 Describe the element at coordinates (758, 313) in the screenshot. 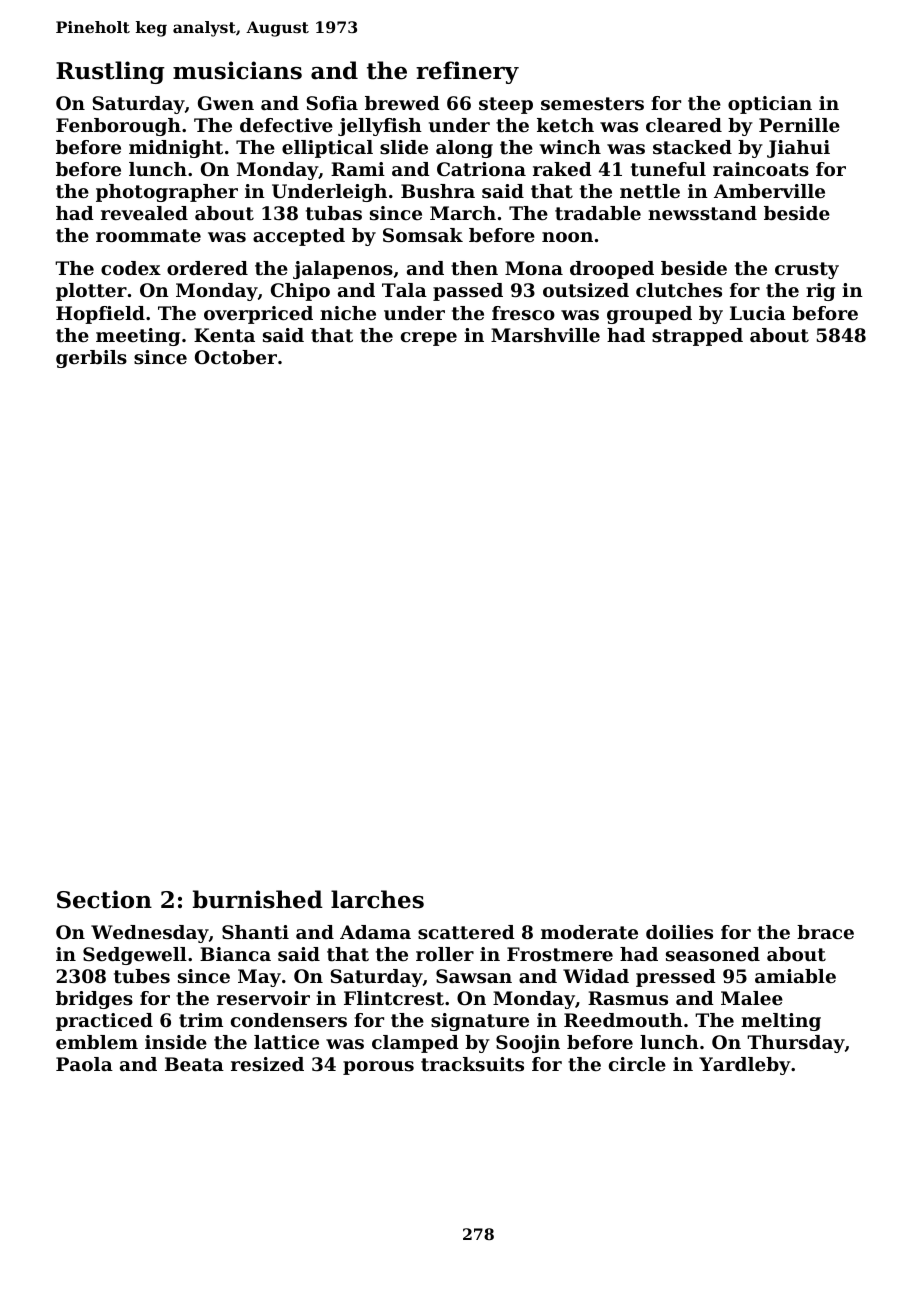

I see `Lucia` at that location.
